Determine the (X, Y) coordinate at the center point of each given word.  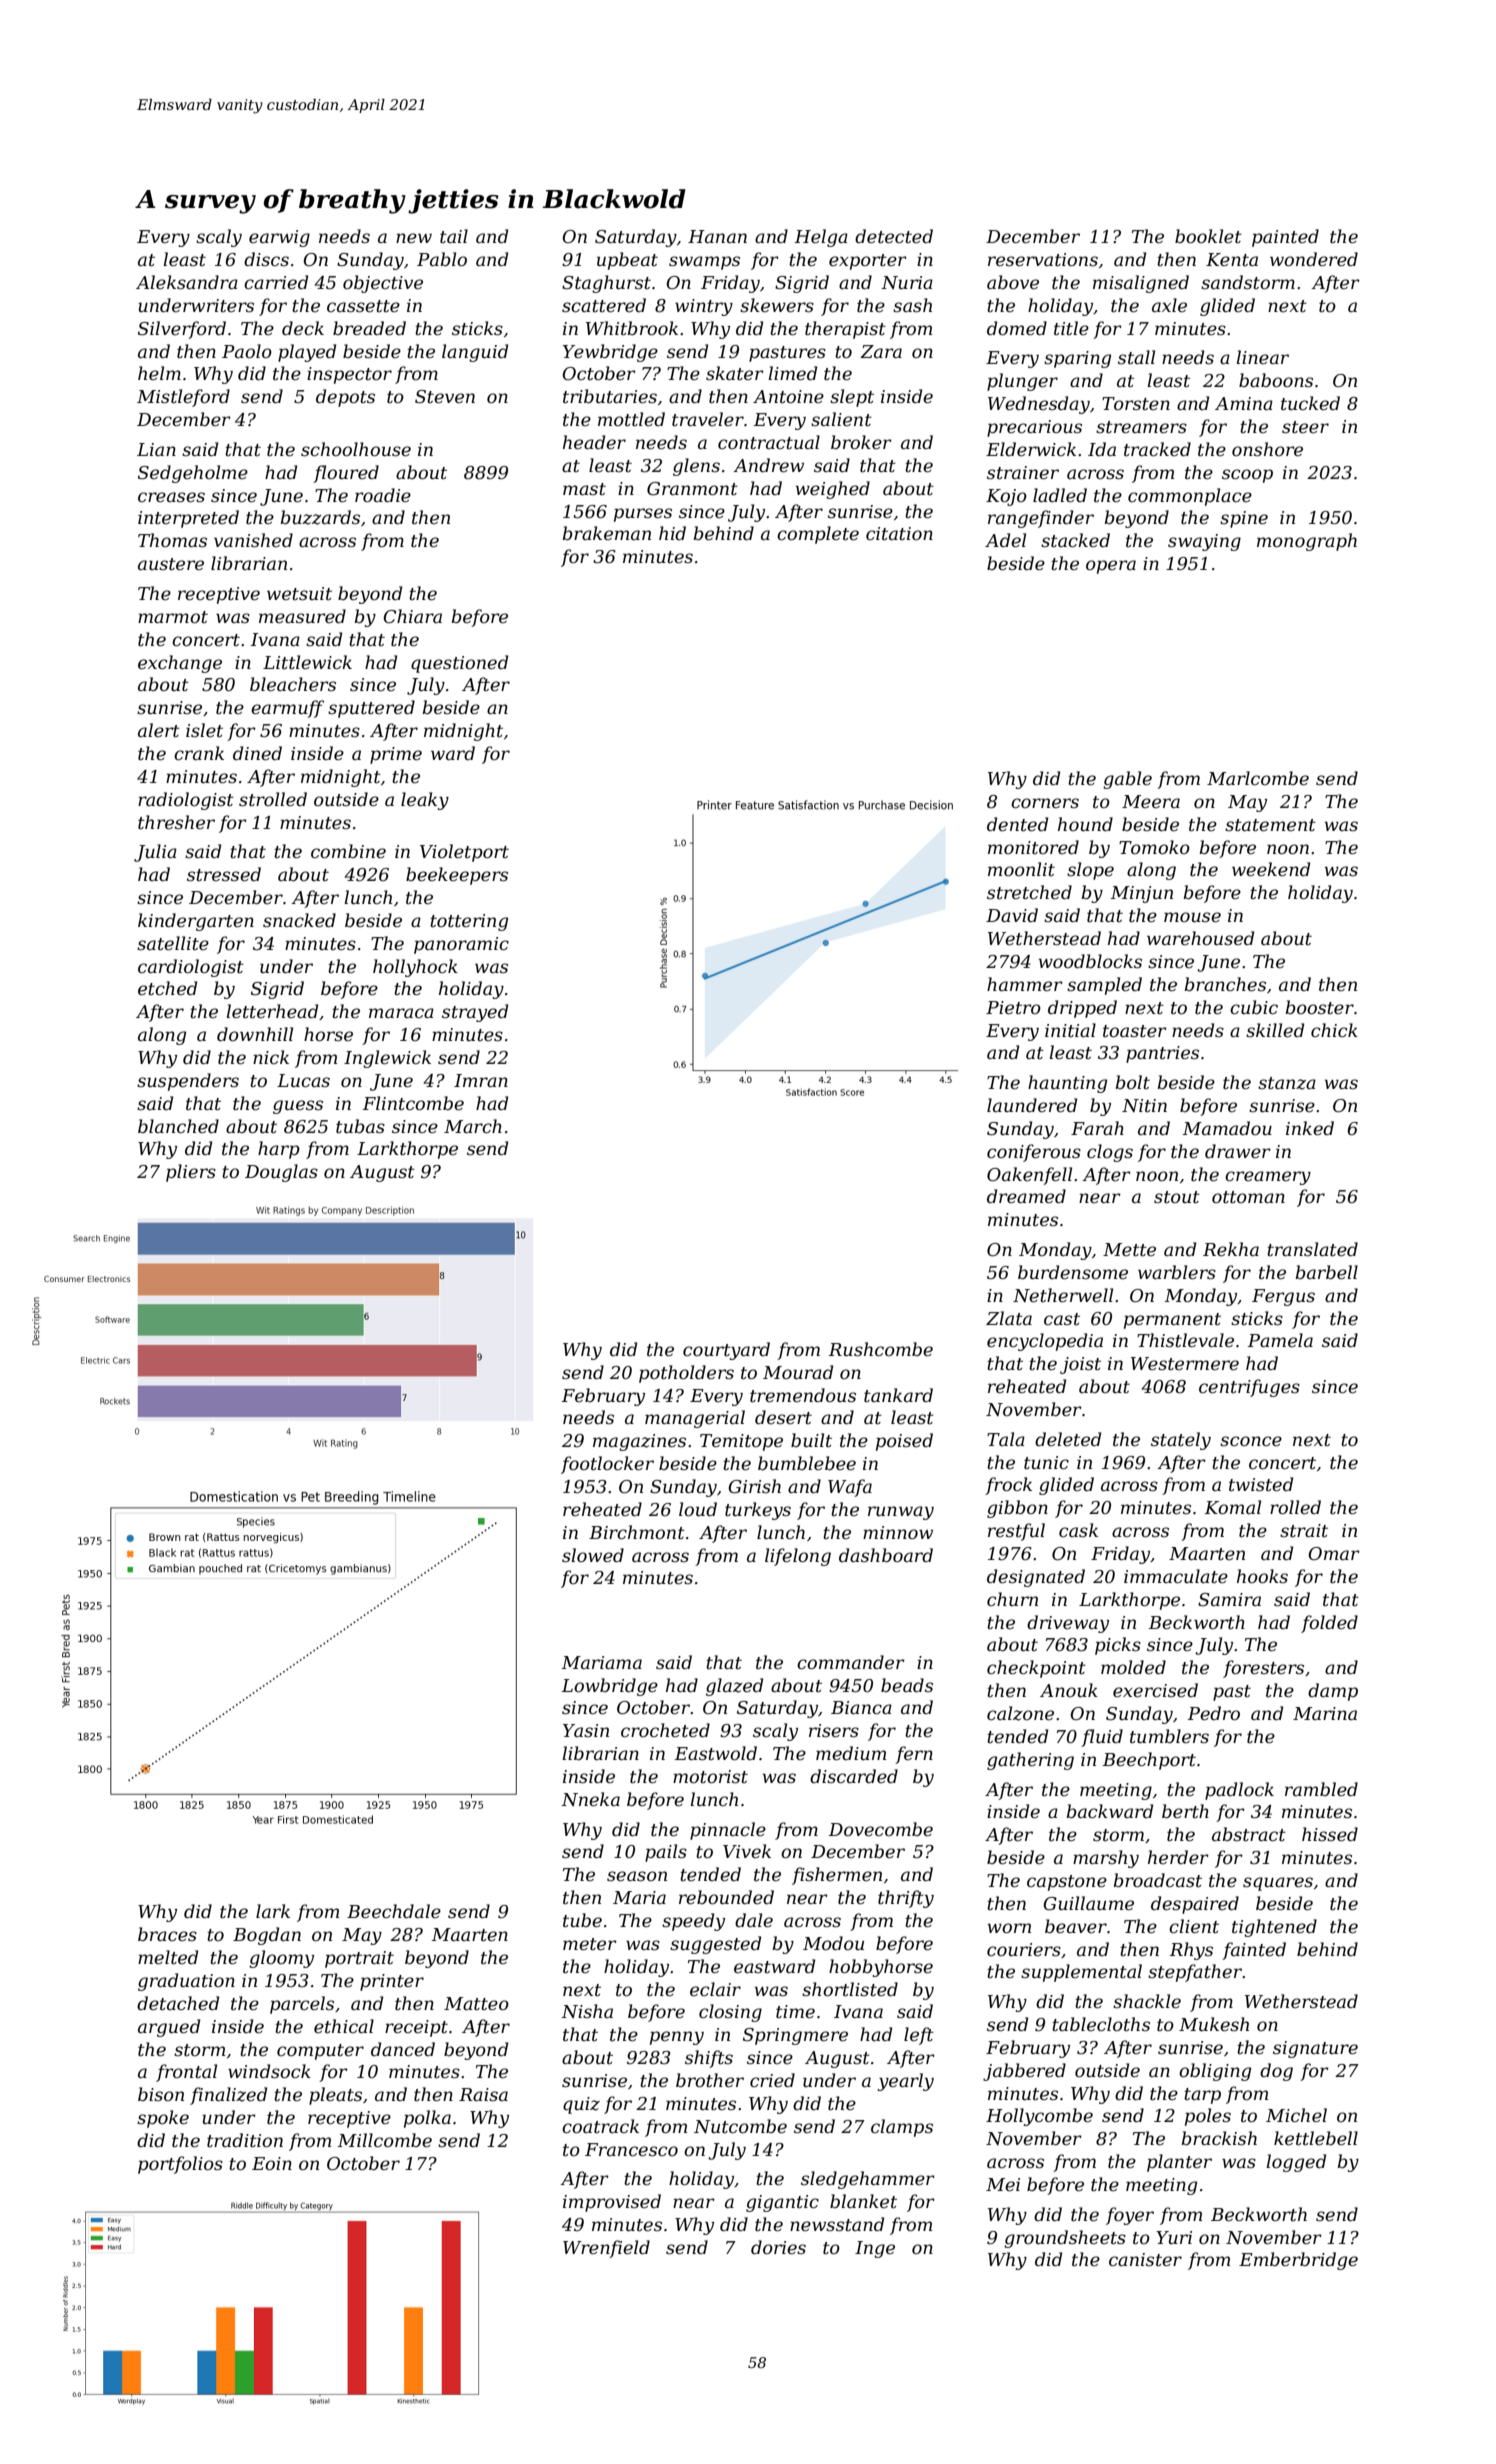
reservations (1043, 260)
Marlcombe (1258, 778)
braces (167, 1934)
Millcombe (384, 2140)
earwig (279, 238)
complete (818, 535)
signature (1315, 2049)
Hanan (717, 236)
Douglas (281, 1173)
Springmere (795, 2036)
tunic (1046, 1463)
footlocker (607, 1465)
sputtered (371, 709)
